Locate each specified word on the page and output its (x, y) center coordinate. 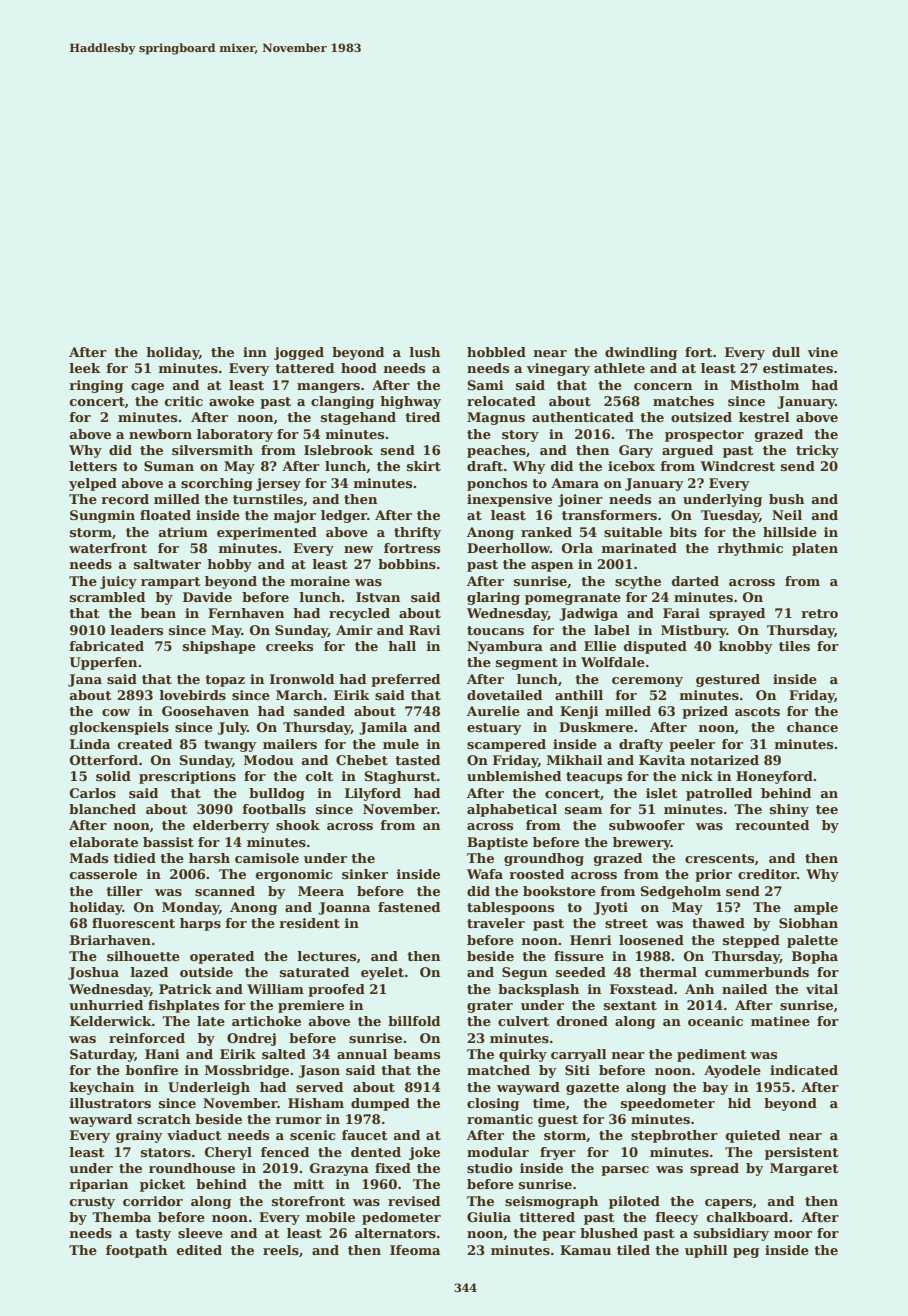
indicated (804, 1070)
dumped (380, 1104)
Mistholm (764, 385)
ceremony (647, 682)
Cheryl (228, 1153)
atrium (183, 532)
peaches (496, 451)
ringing (96, 386)
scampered (506, 745)
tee (827, 809)
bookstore (559, 891)
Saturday (102, 1055)
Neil (787, 515)
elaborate (104, 842)
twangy (230, 746)
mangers (328, 388)
